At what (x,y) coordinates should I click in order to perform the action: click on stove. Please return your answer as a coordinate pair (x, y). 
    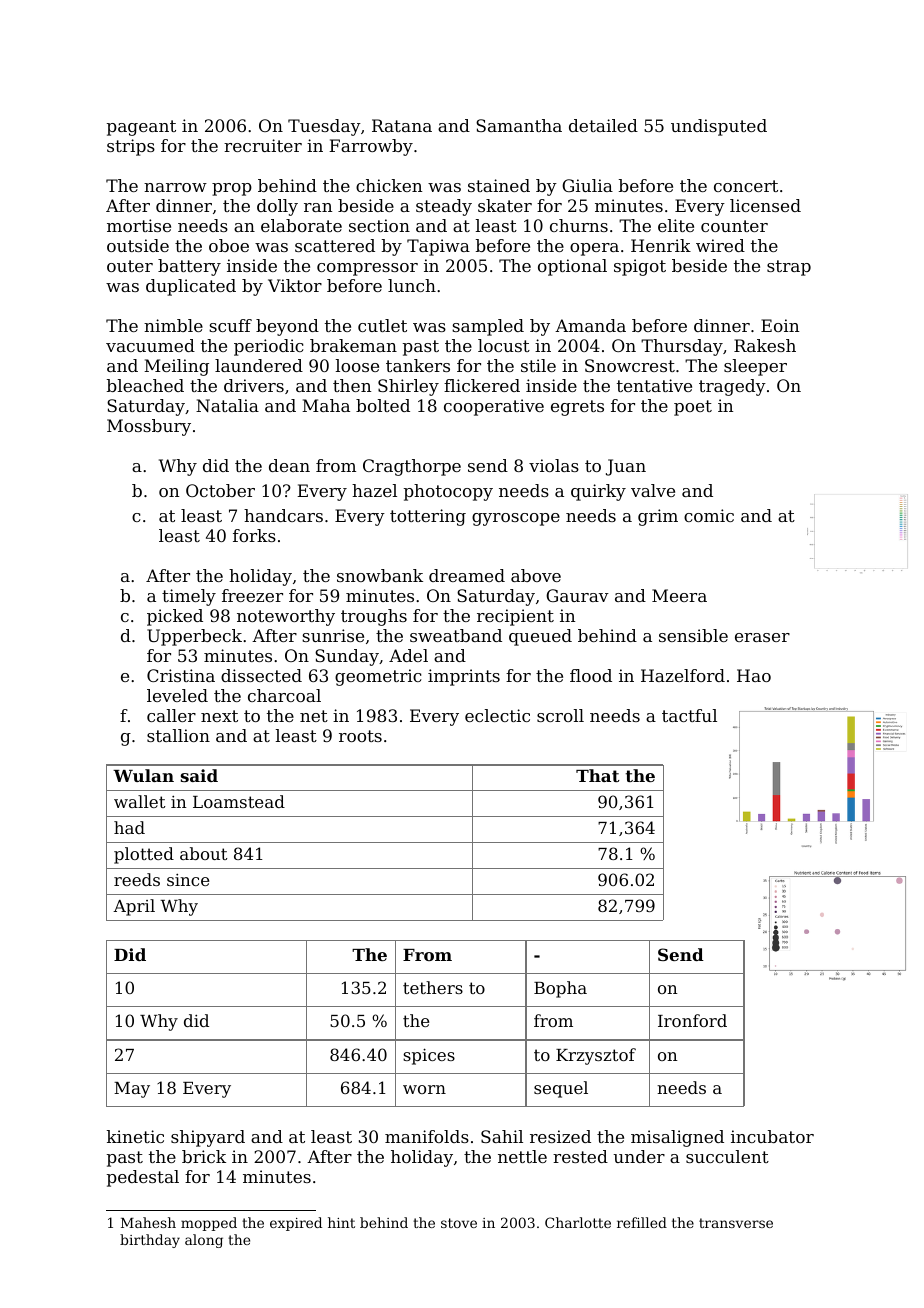
    Looking at the image, I should click on (459, 1223).
